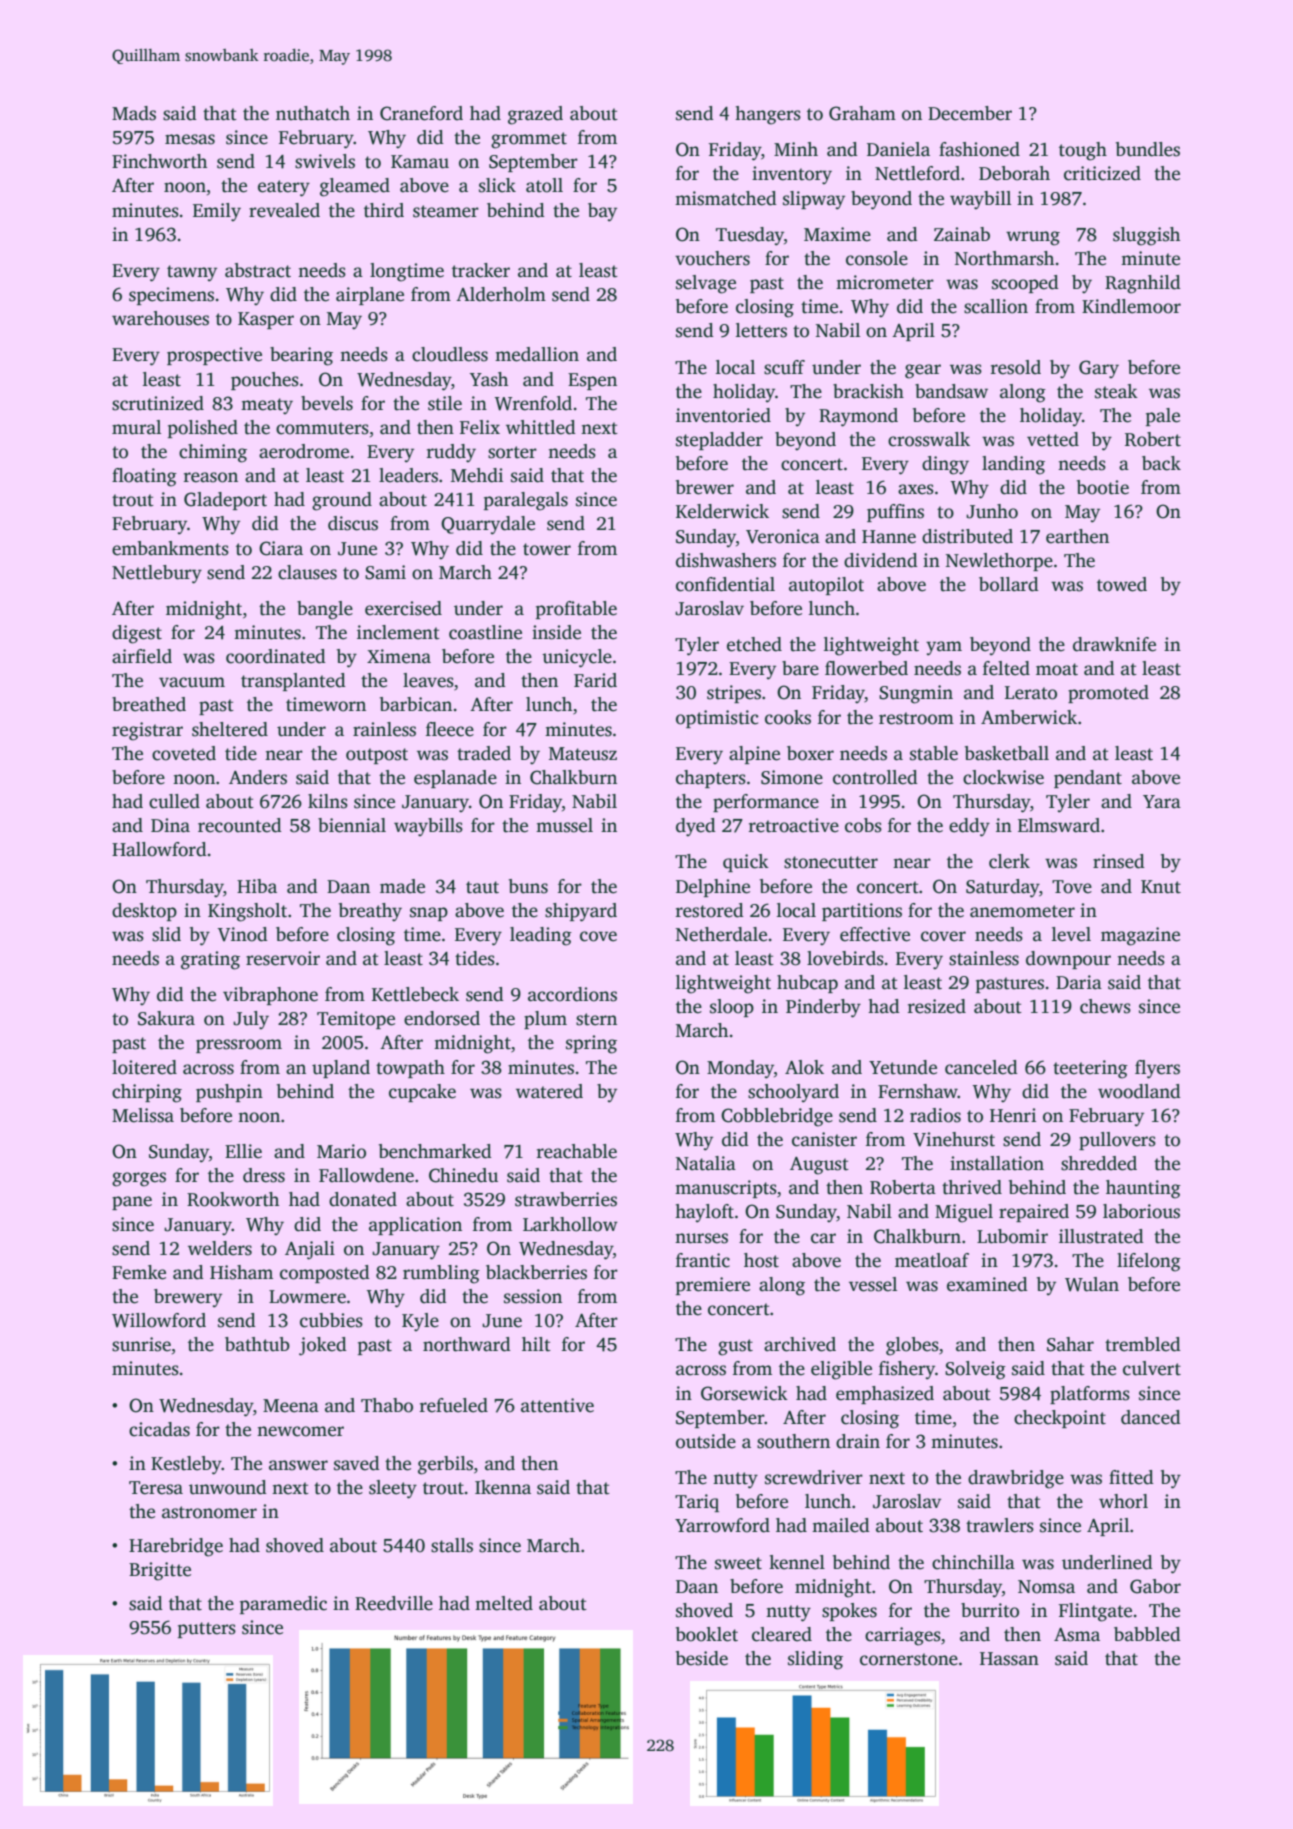  I want to click on felted, so click(1006, 668).
